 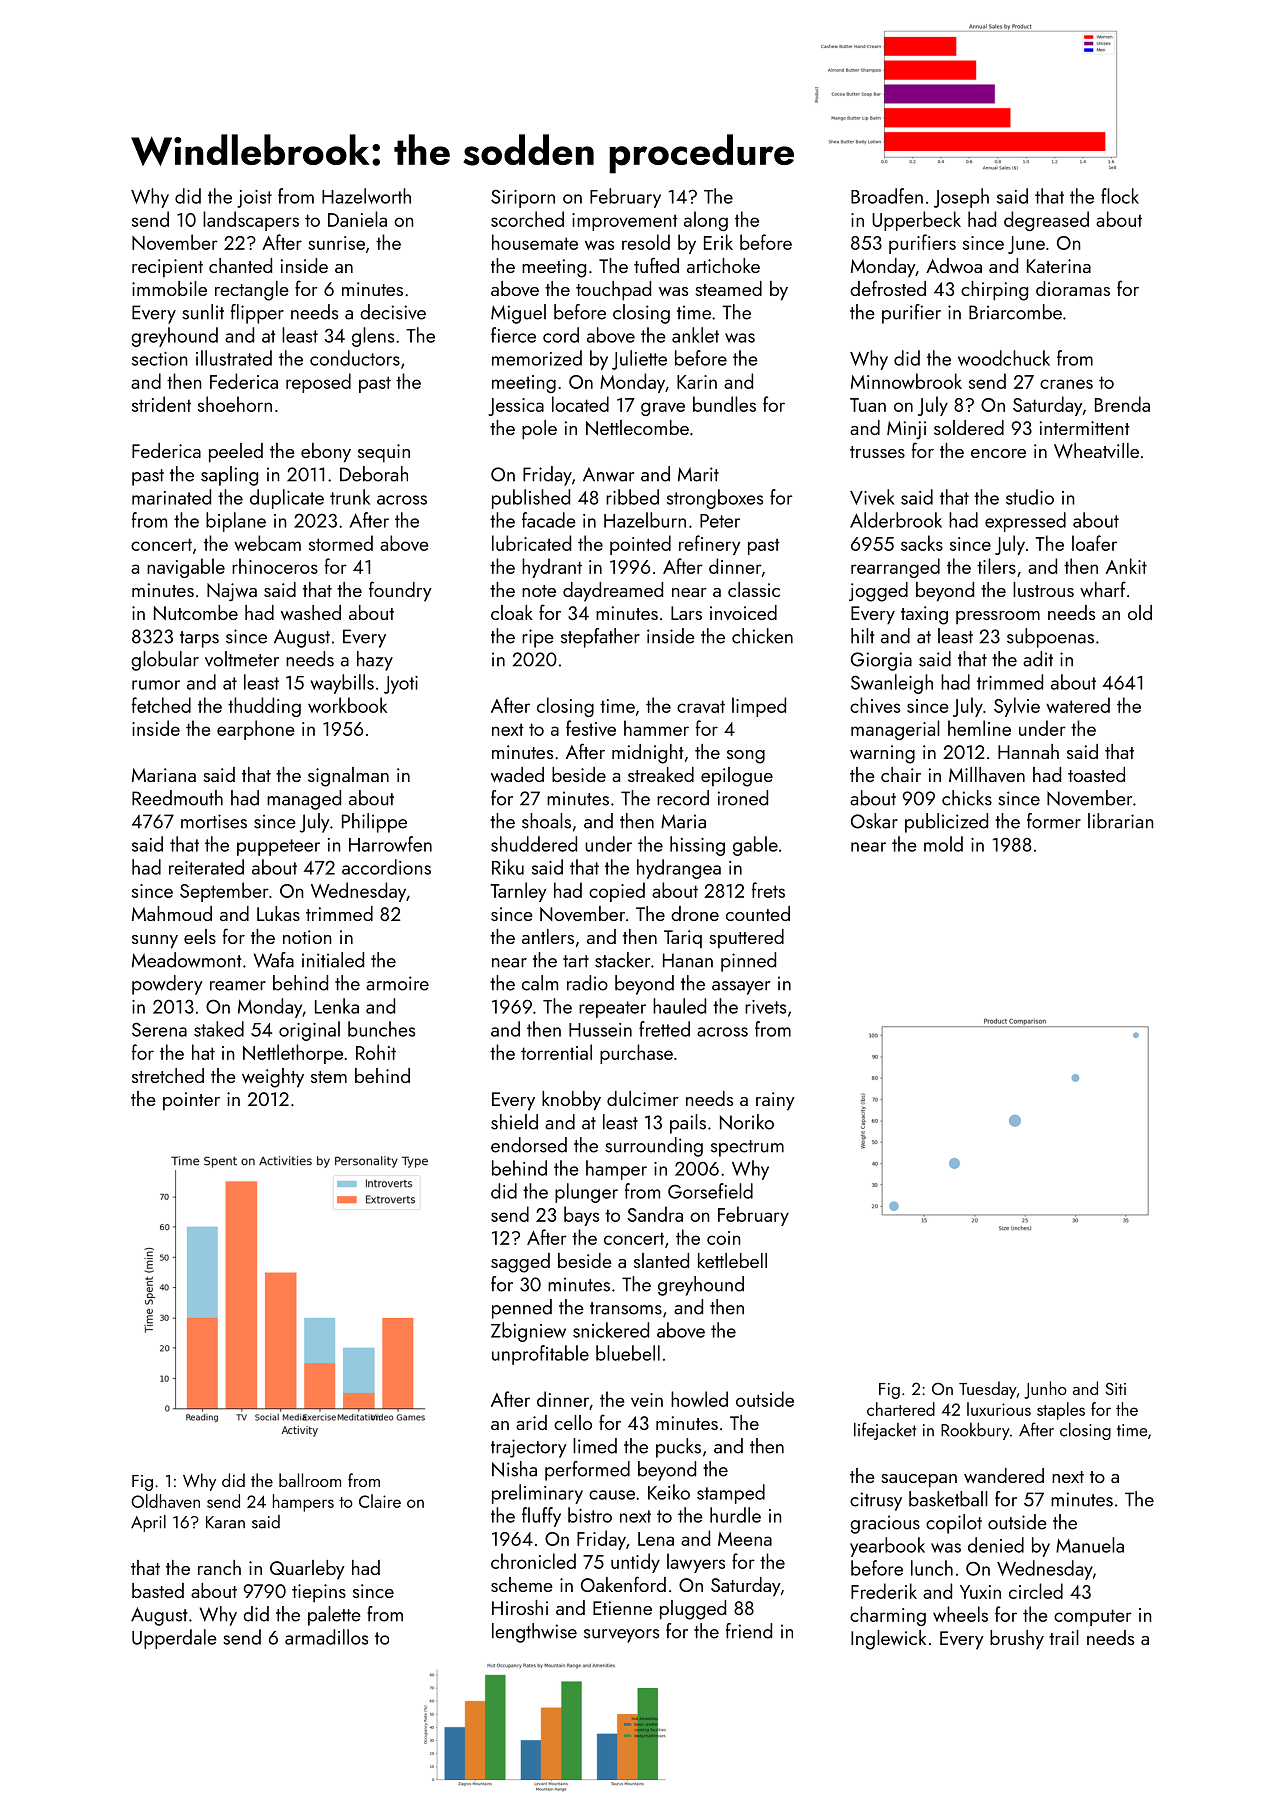 What do you see at coordinates (639, 360) in the screenshot?
I see `Juliette` at bounding box center [639, 360].
